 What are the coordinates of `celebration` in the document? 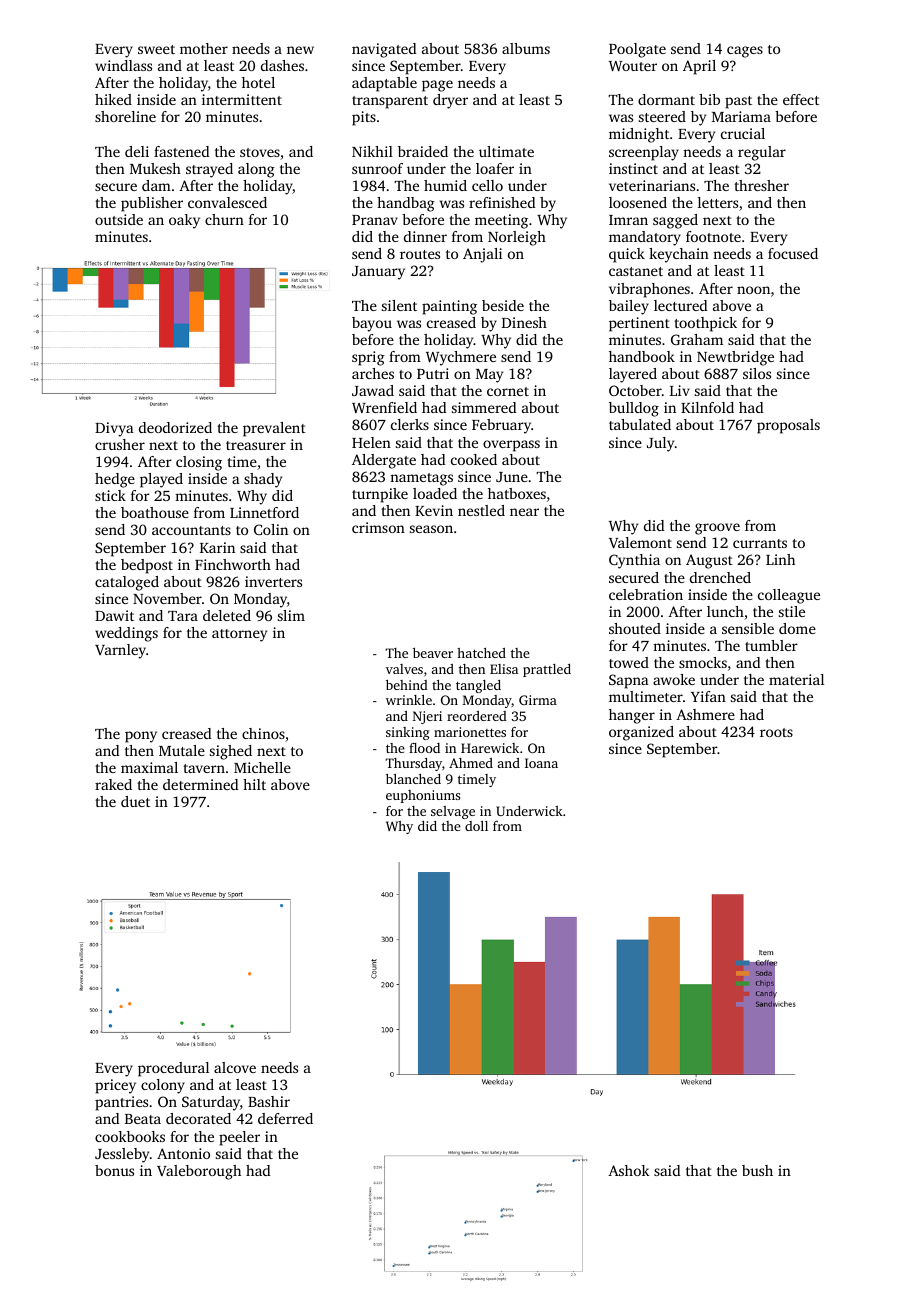 It's located at (646, 594).
